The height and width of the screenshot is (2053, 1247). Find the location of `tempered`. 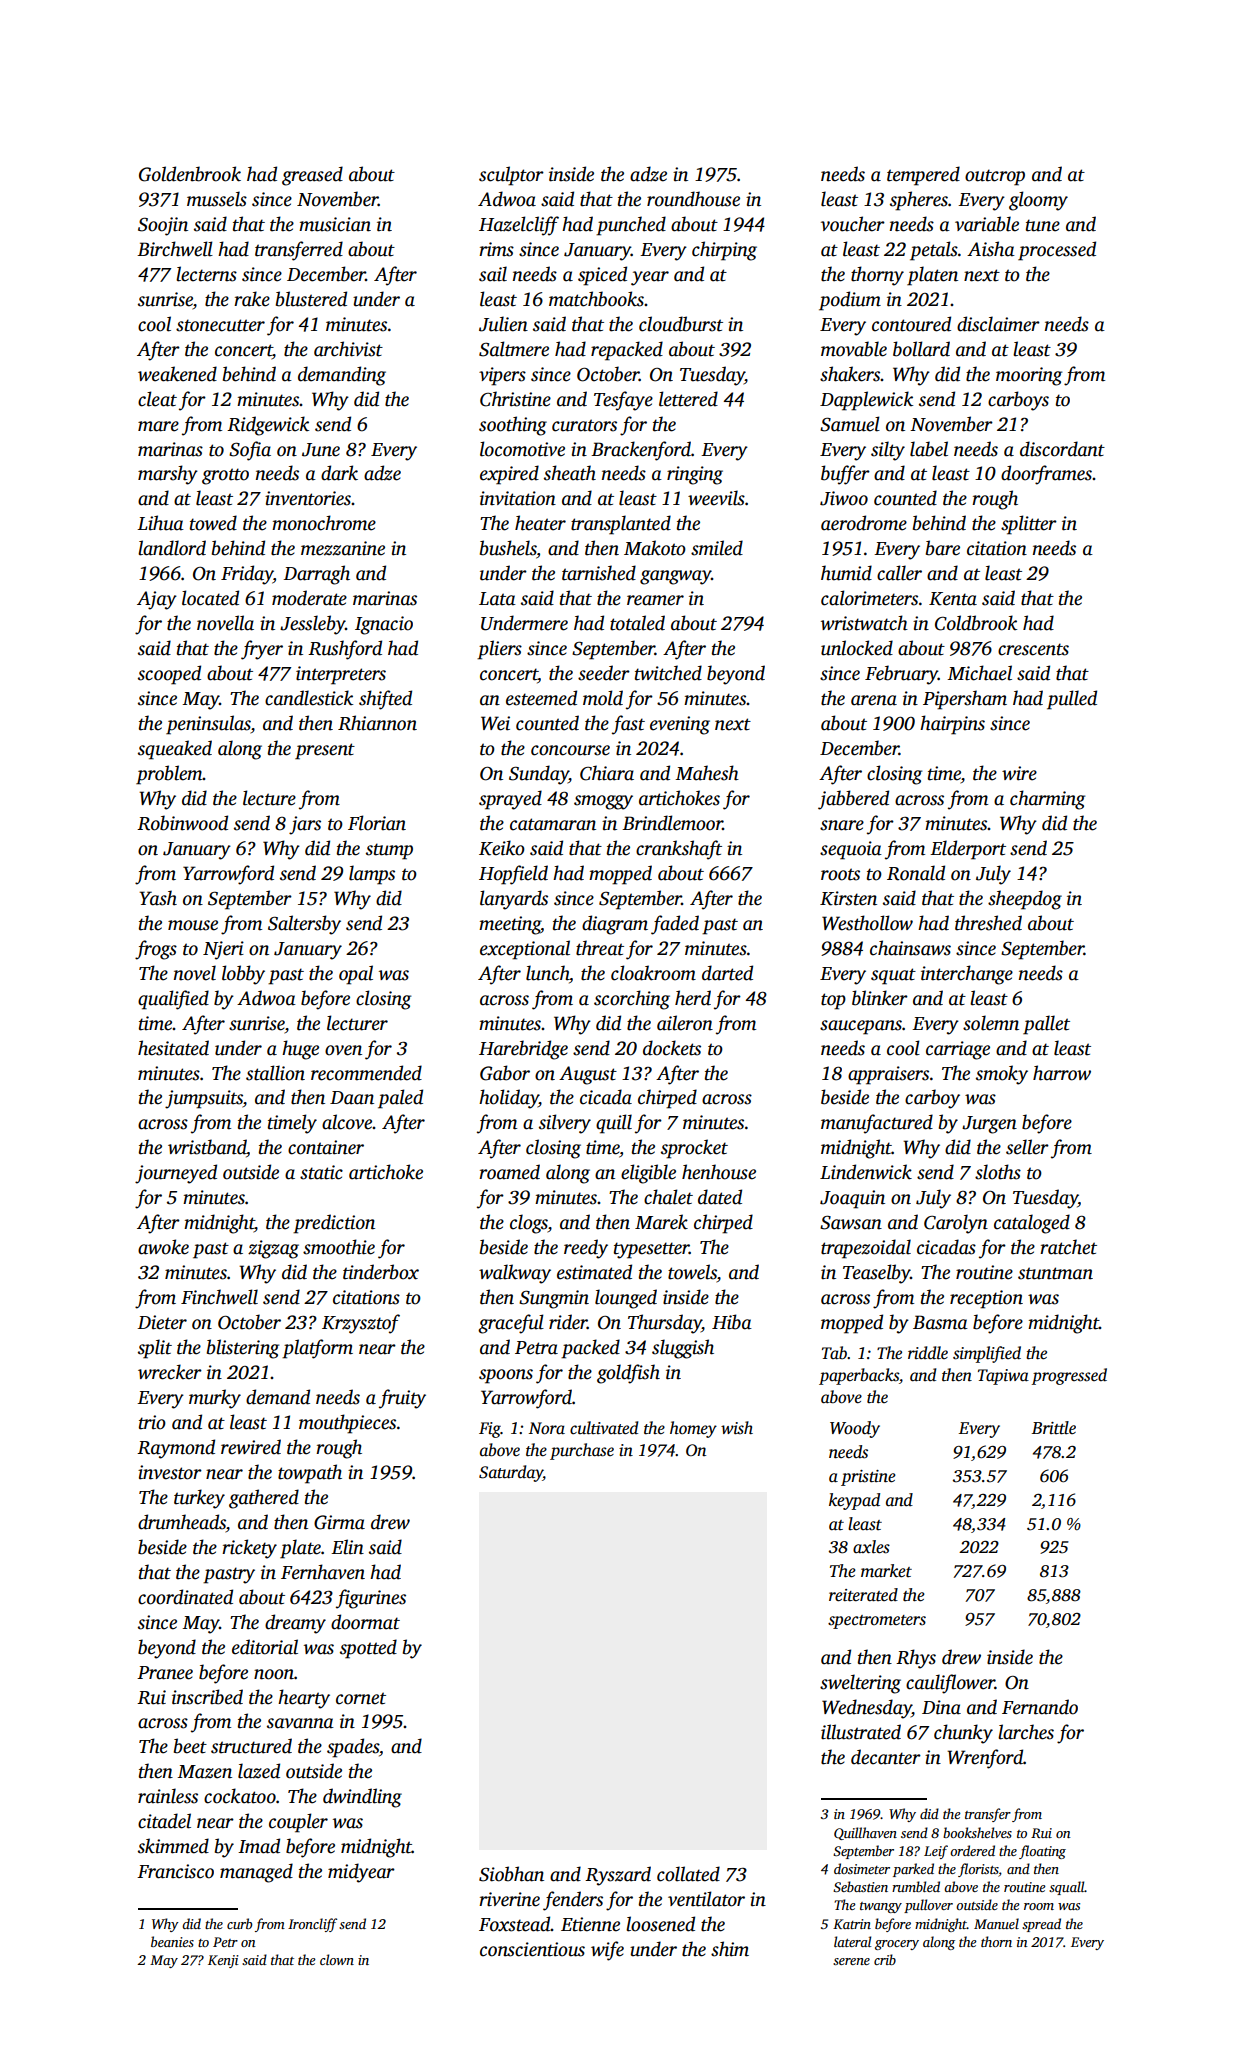

tempered is located at coordinates (923, 176).
